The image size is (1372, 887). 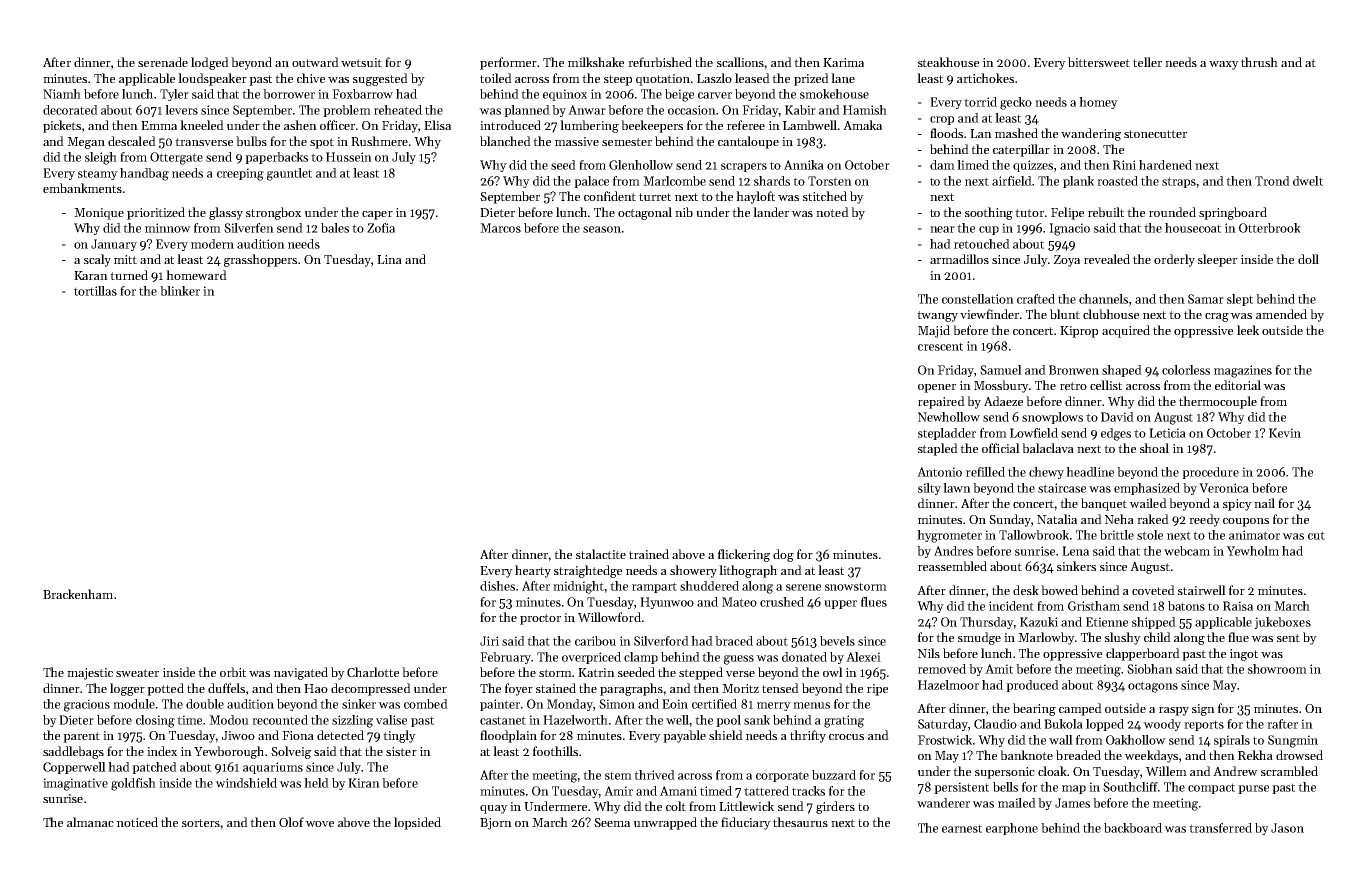 What do you see at coordinates (319, 824) in the image?
I see `wove` at bounding box center [319, 824].
